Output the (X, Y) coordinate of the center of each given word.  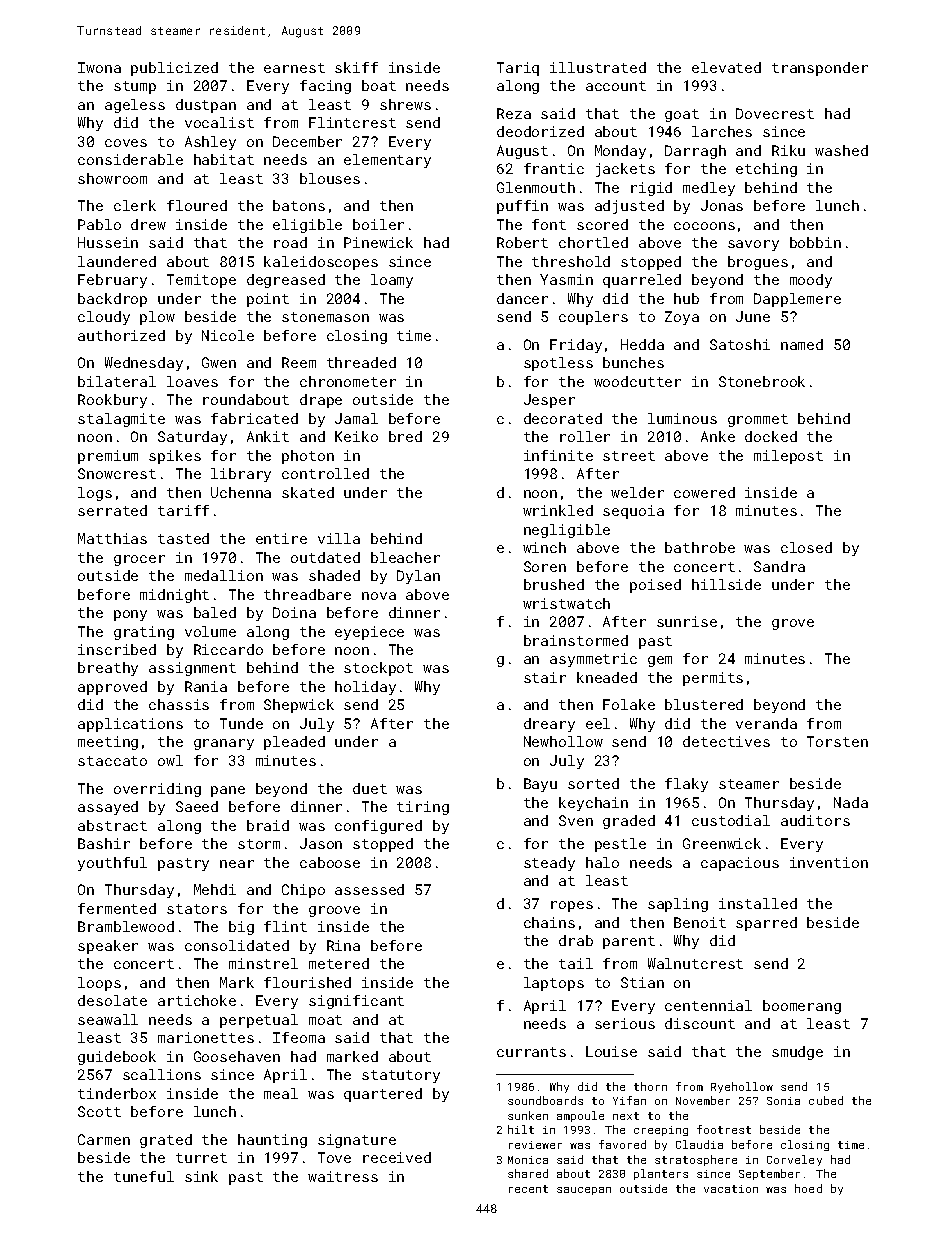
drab (576, 940)
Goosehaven (237, 1056)
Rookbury (112, 401)
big (241, 928)
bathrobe (700, 547)
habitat (224, 159)
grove (793, 624)
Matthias (112, 538)
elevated (726, 67)
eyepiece (369, 633)
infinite (558, 455)
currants (531, 1052)
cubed (826, 1100)
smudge (797, 1053)
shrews (405, 104)
